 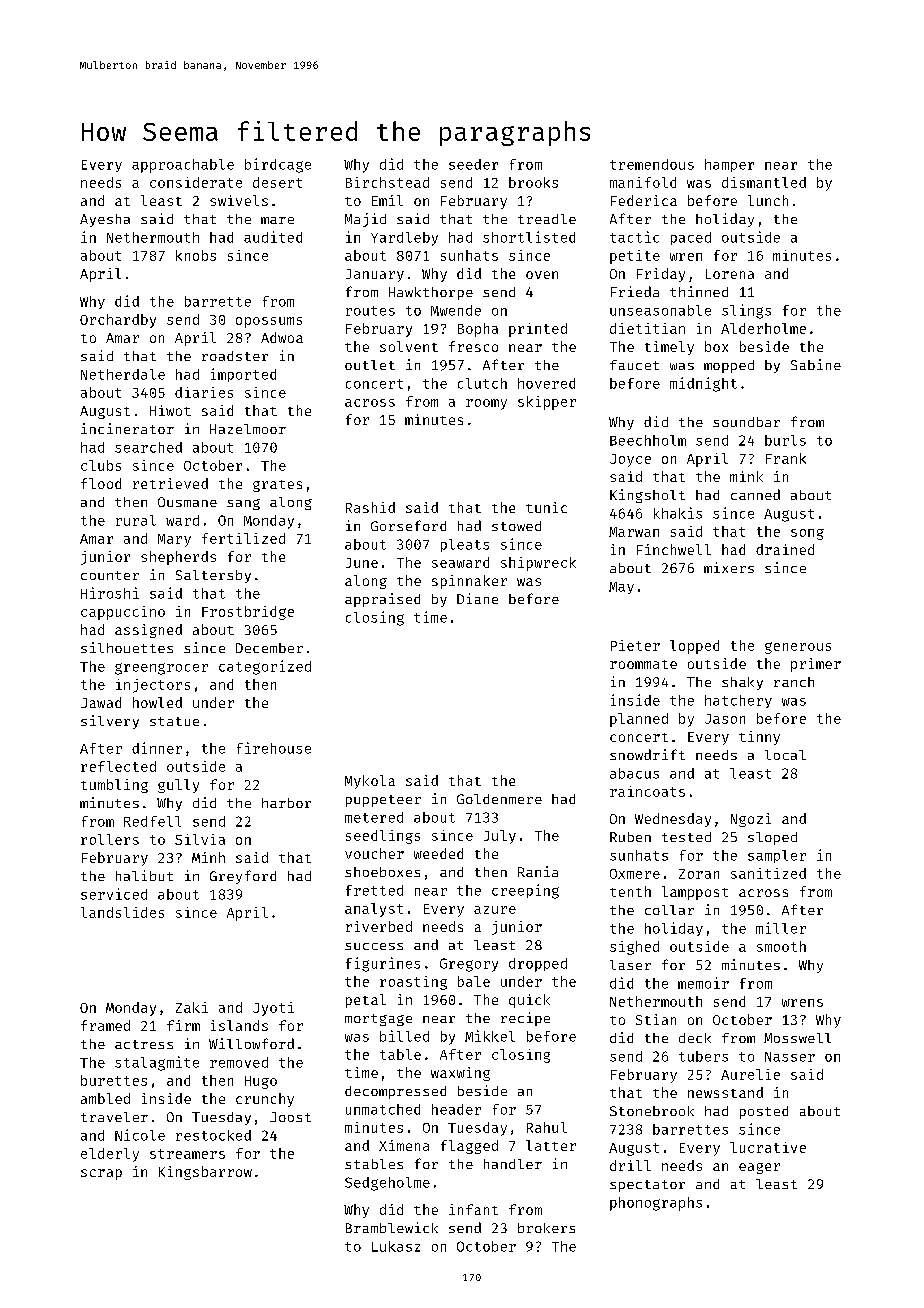 I want to click on appraised, so click(x=382, y=600).
